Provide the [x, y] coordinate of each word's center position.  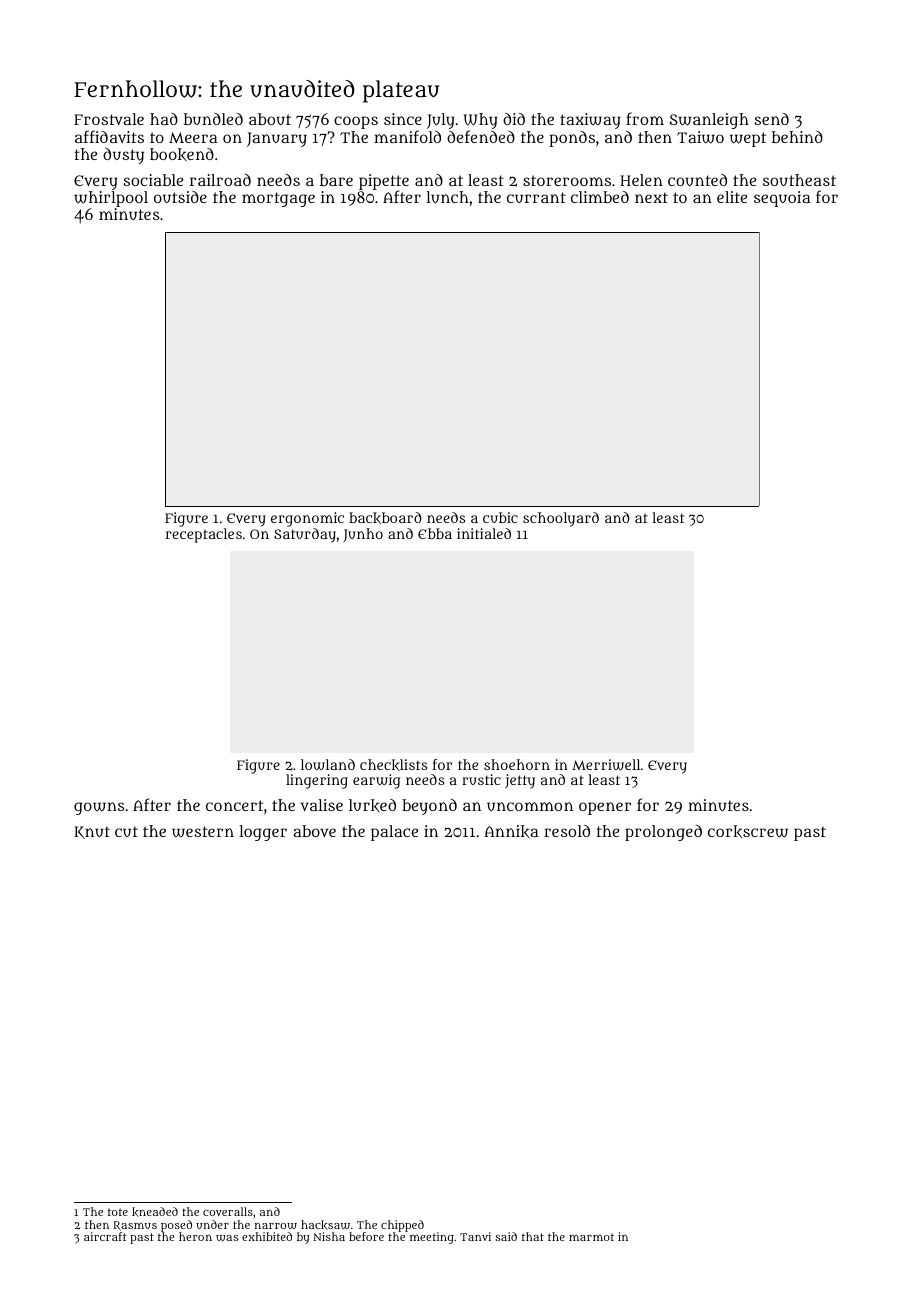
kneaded [155, 1212]
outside [180, 197]
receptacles [204, 535]
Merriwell [606, 765]
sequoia [782, 199]
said [506, 1236]
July [441, 121]
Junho [363, 535]
